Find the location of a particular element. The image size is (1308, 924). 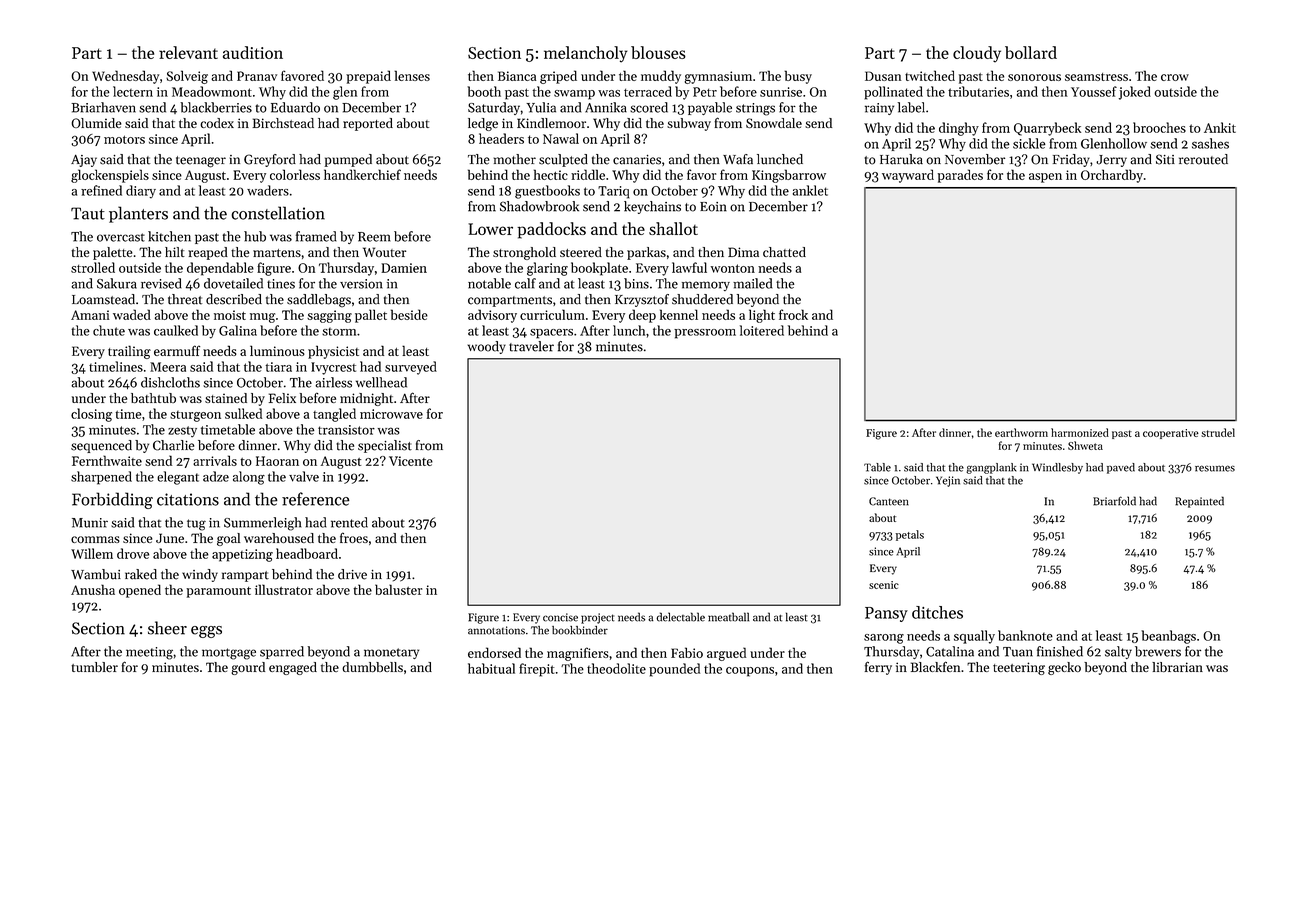

parades is located at coordinates (960, 176).
